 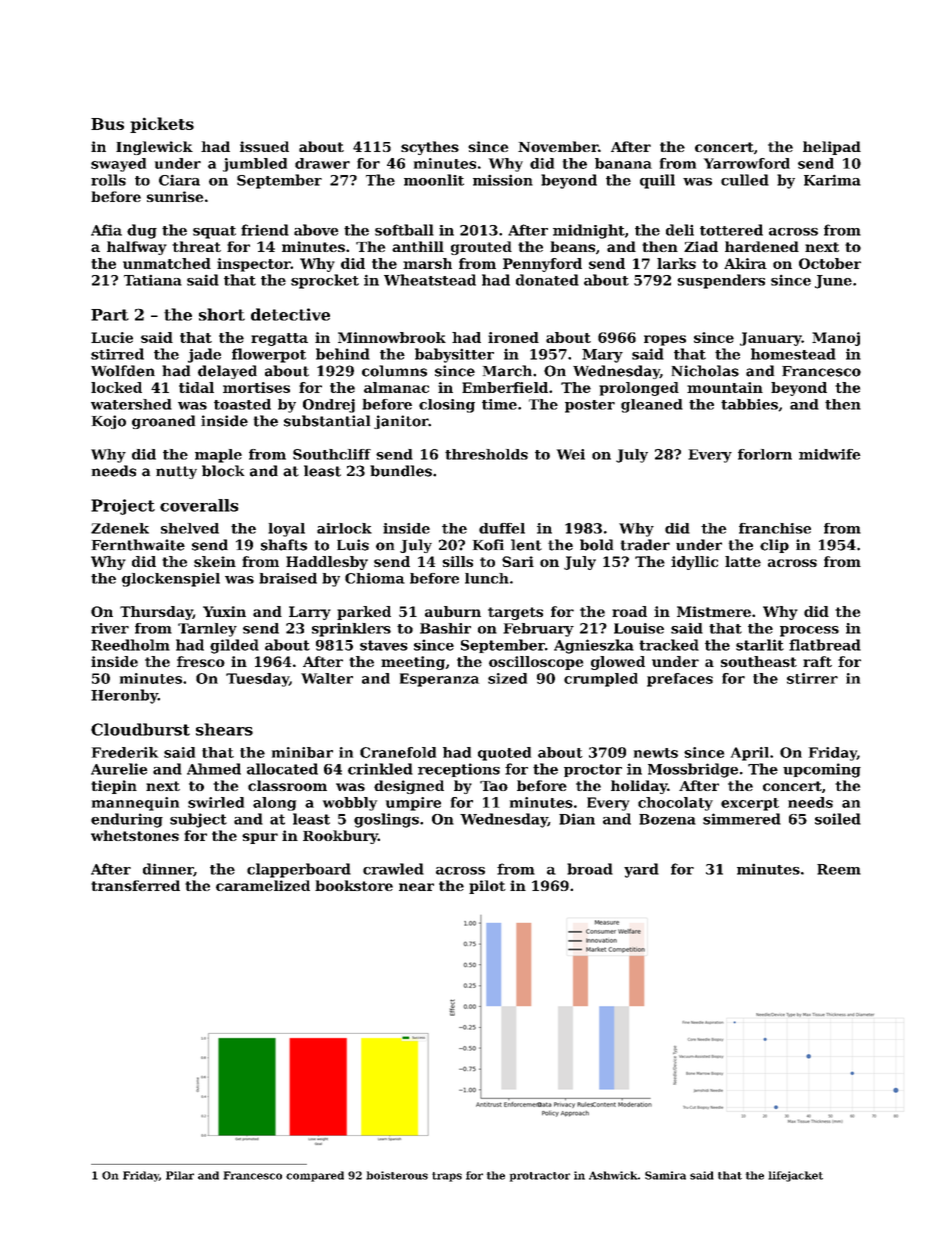 What do you see at coordinates (832, 148) in the page?
I see `helipad` at bounding box center [832, 148].
